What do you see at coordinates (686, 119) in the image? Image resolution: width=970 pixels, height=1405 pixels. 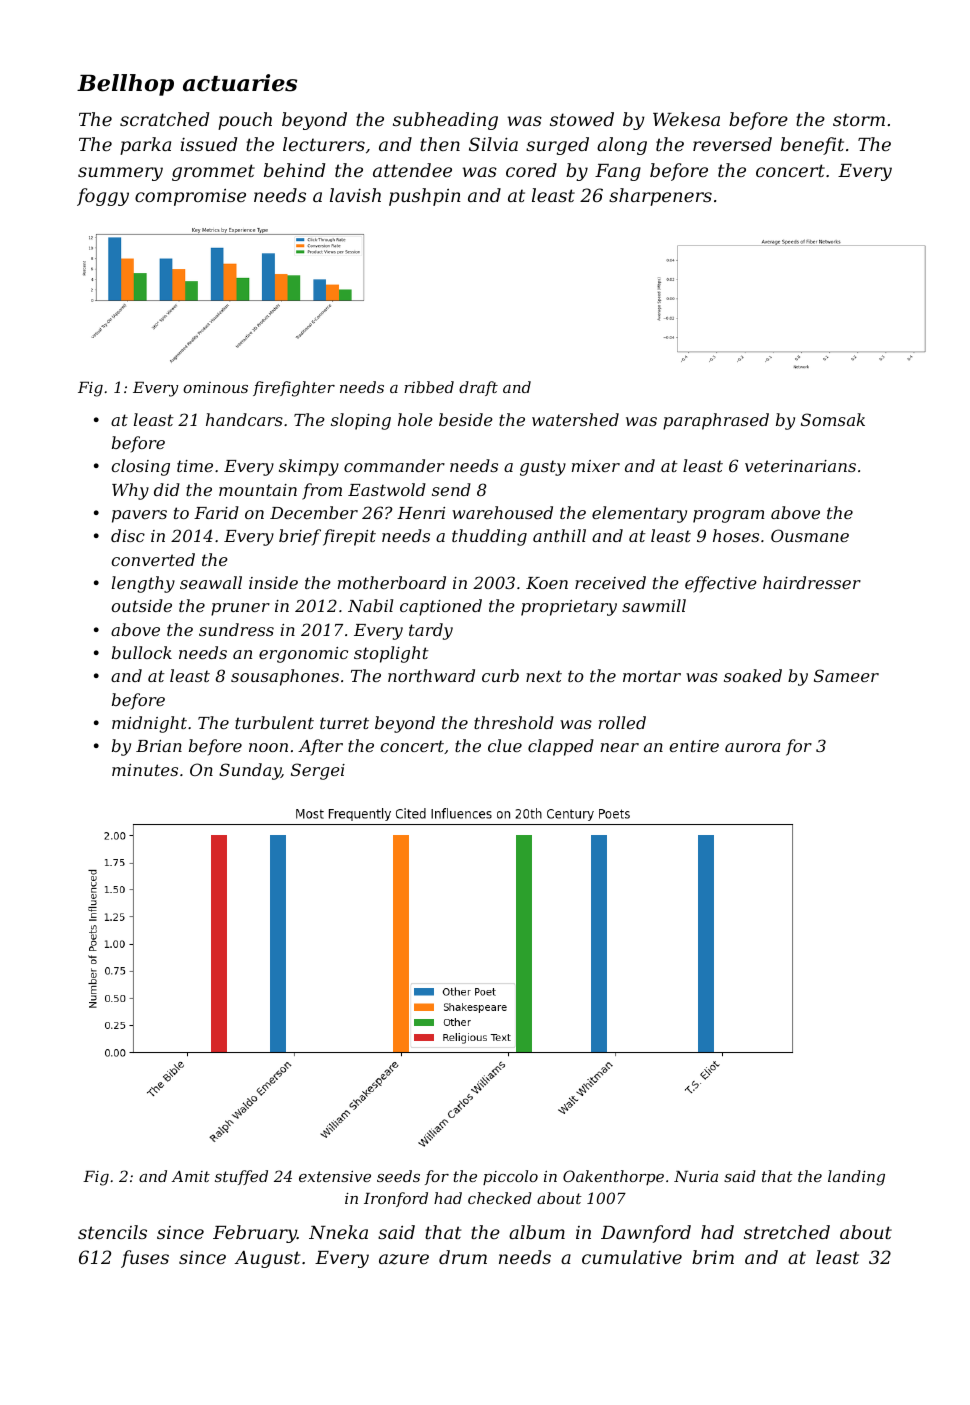 I see `Wekesa` at bounding box center [686, 119].
